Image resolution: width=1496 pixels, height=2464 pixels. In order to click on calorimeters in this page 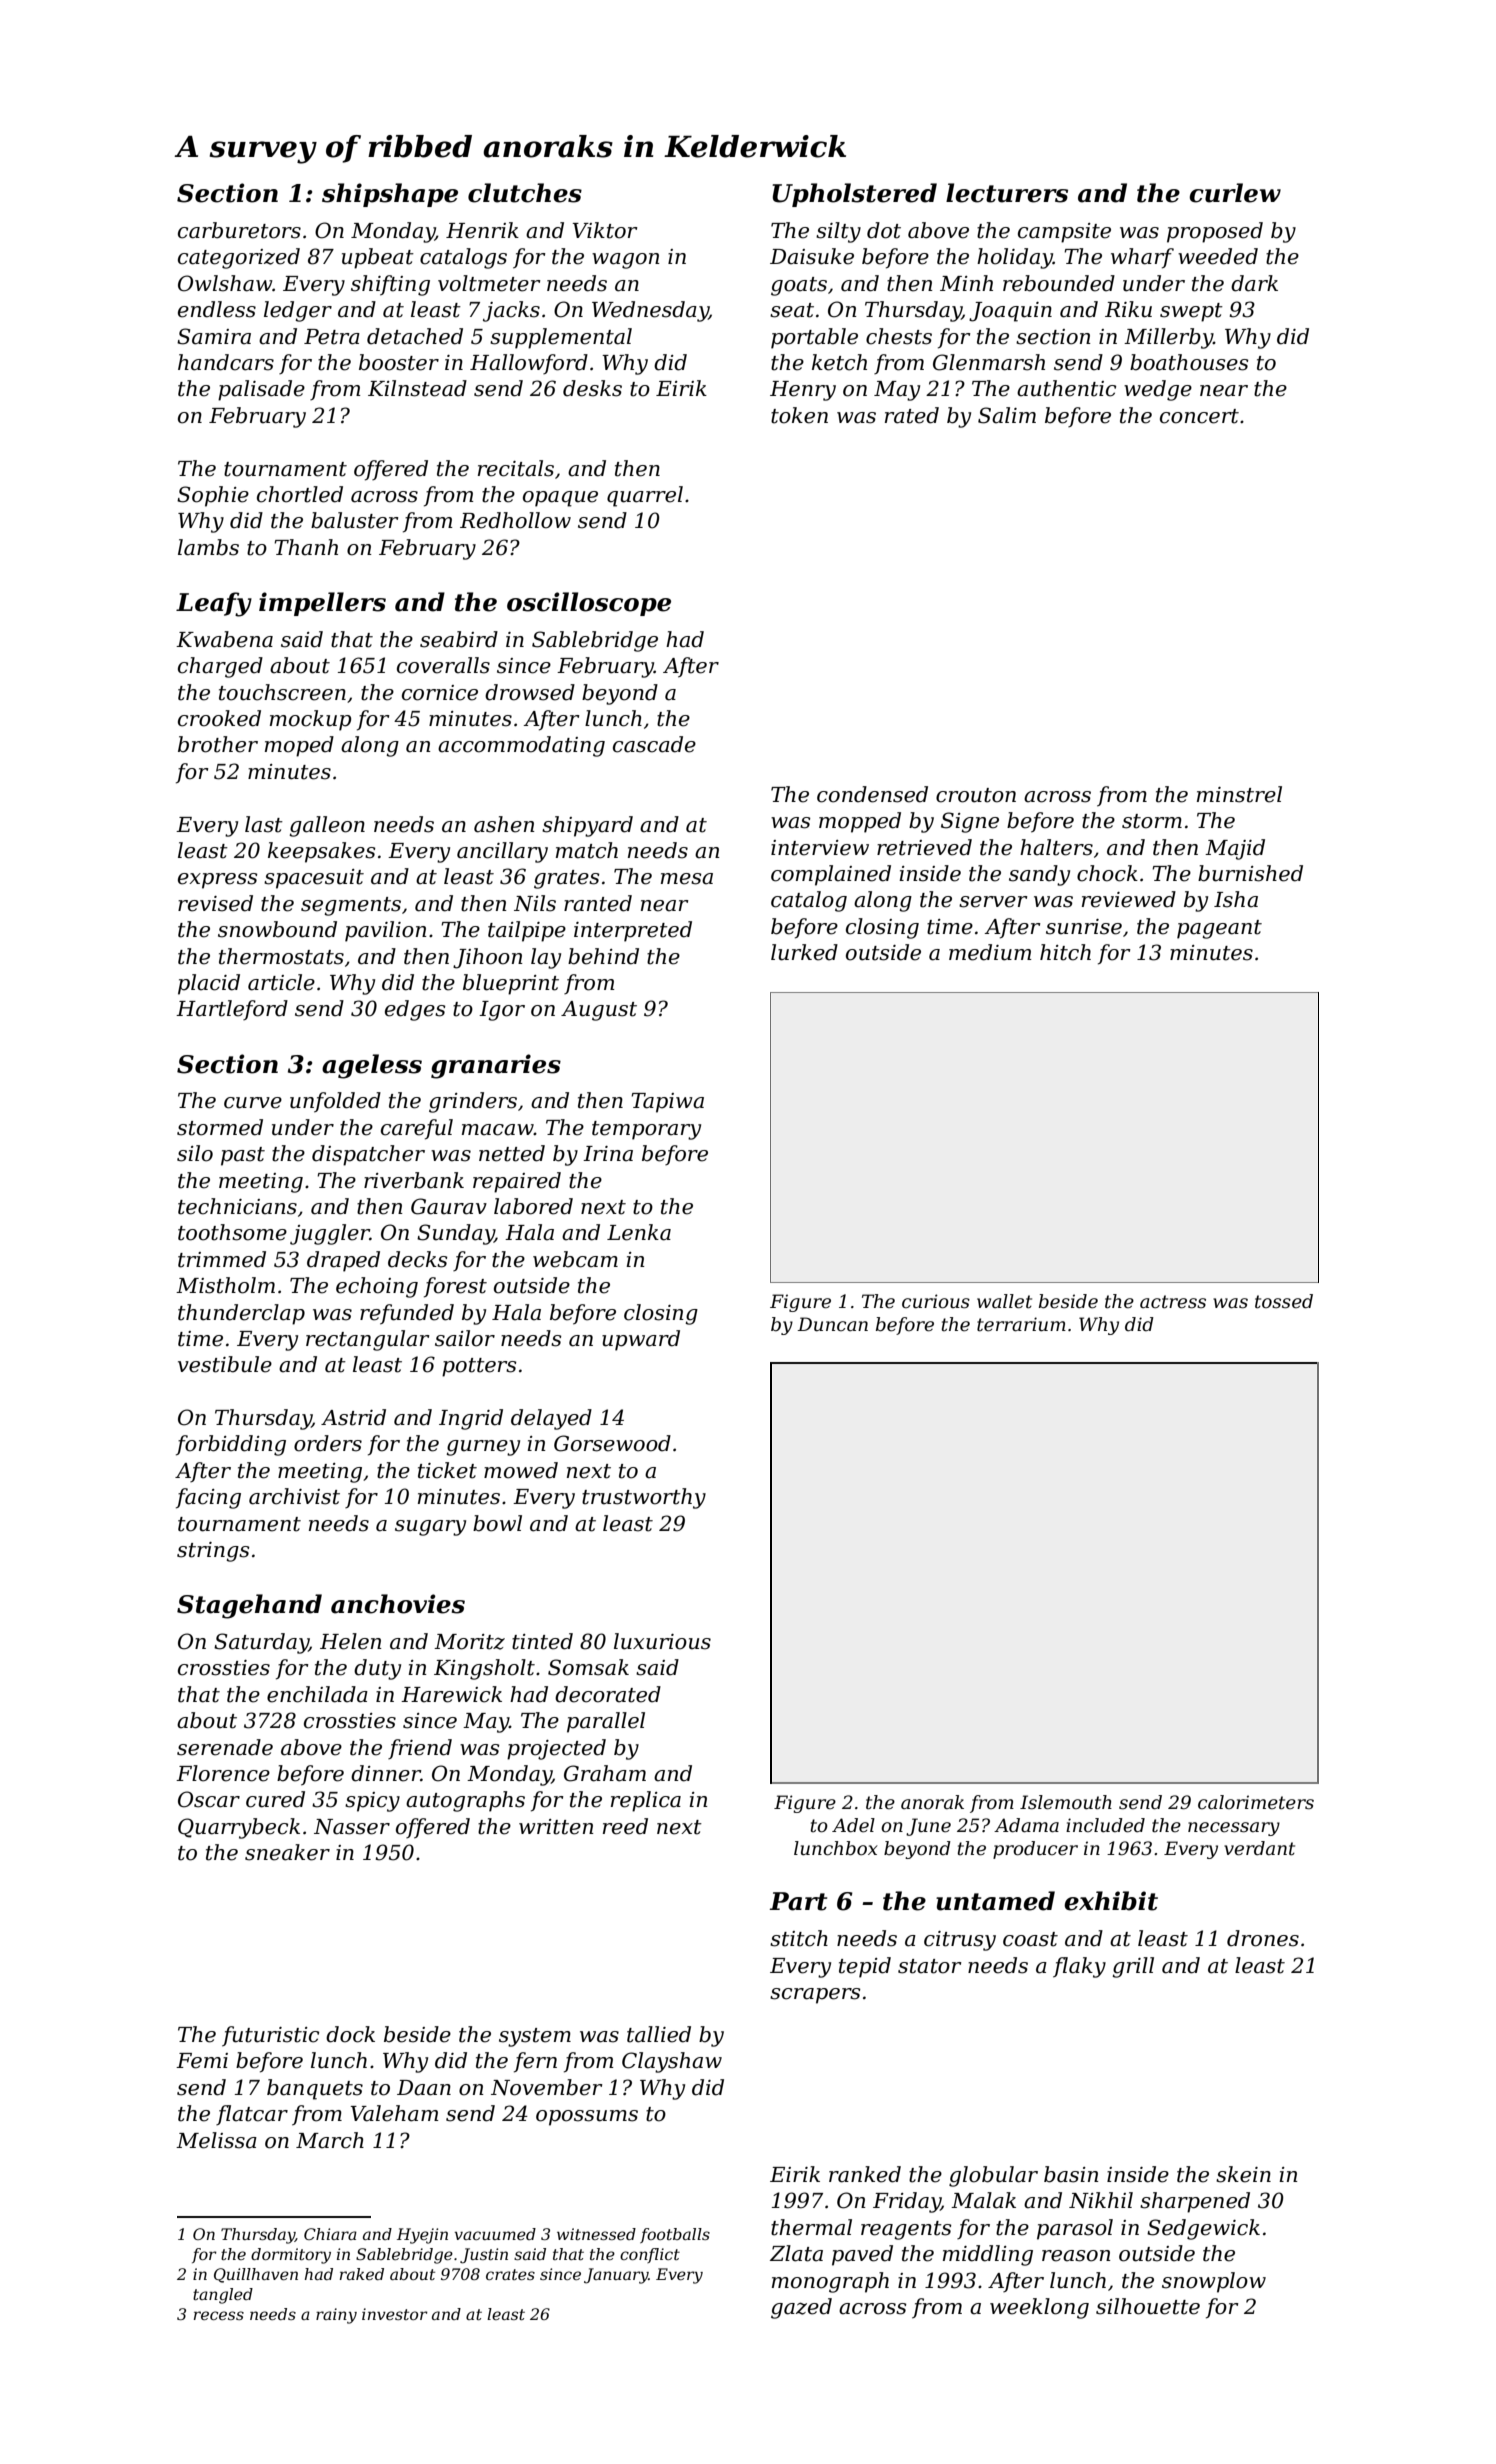, I will do `click(1256, 1802)`.
